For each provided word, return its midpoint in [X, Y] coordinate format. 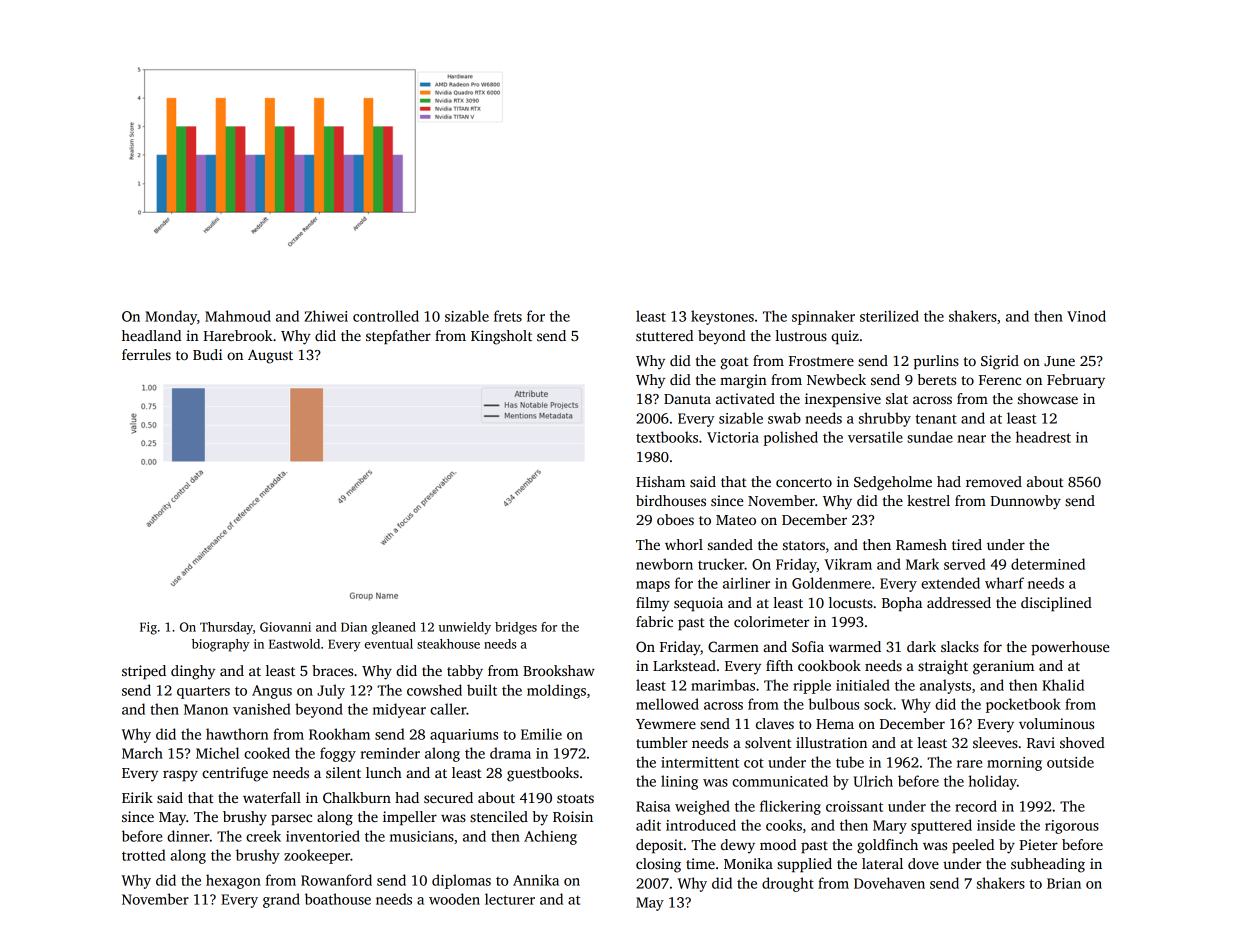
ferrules [146, 354]
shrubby [885, 419]
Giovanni [285, 627]
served [964, 564]
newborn [664, 564]
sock [878, 704]
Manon [206, 709]
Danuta [687, 399]
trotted [143, 855]
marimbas [723, 685]
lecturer [510, 899]
